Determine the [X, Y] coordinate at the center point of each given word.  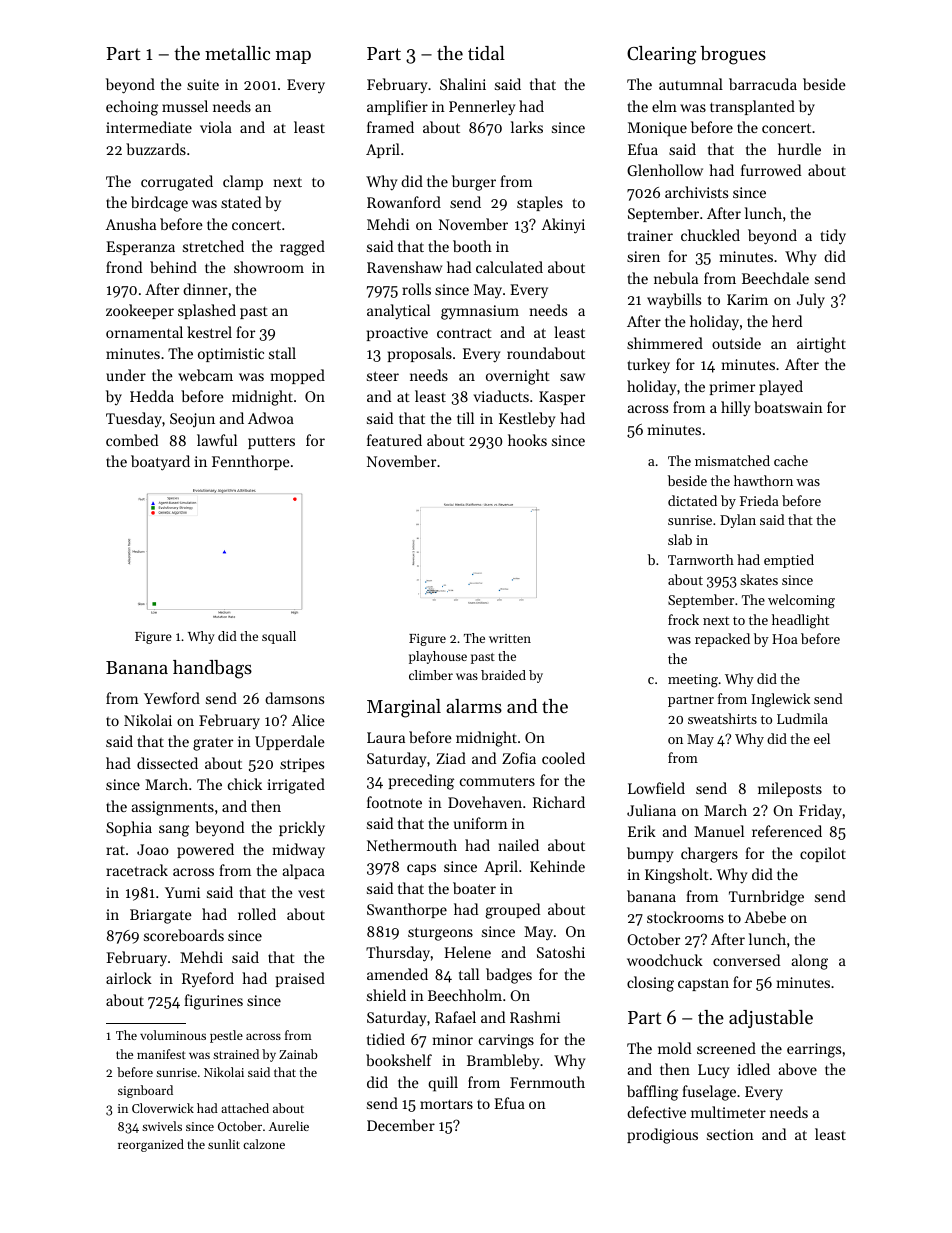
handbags [212, 669]
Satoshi [561, 952]
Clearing [661, 55]
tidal [486, 53]
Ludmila [802, 718]
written [510, 638]
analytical [398, 312]
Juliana [651, 810]
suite [203, 84]
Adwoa [271, 418]
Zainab [298, 1054]
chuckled [710, 235]
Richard [559, 802]
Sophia [129, 828]
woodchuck [665, 960]
